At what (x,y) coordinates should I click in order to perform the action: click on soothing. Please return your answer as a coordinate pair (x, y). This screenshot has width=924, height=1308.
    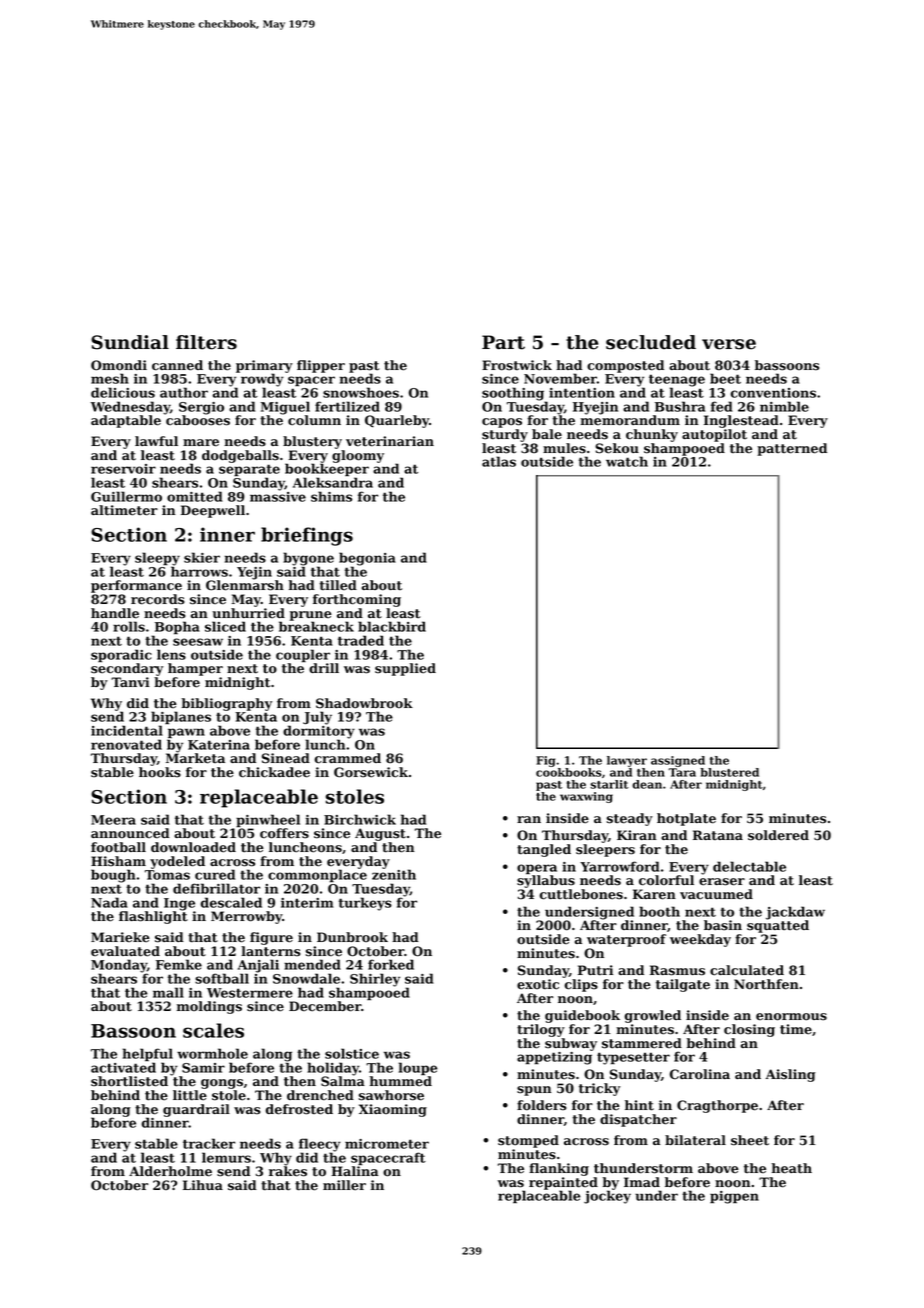
    Looking at the image, I should click on (513, 394).
